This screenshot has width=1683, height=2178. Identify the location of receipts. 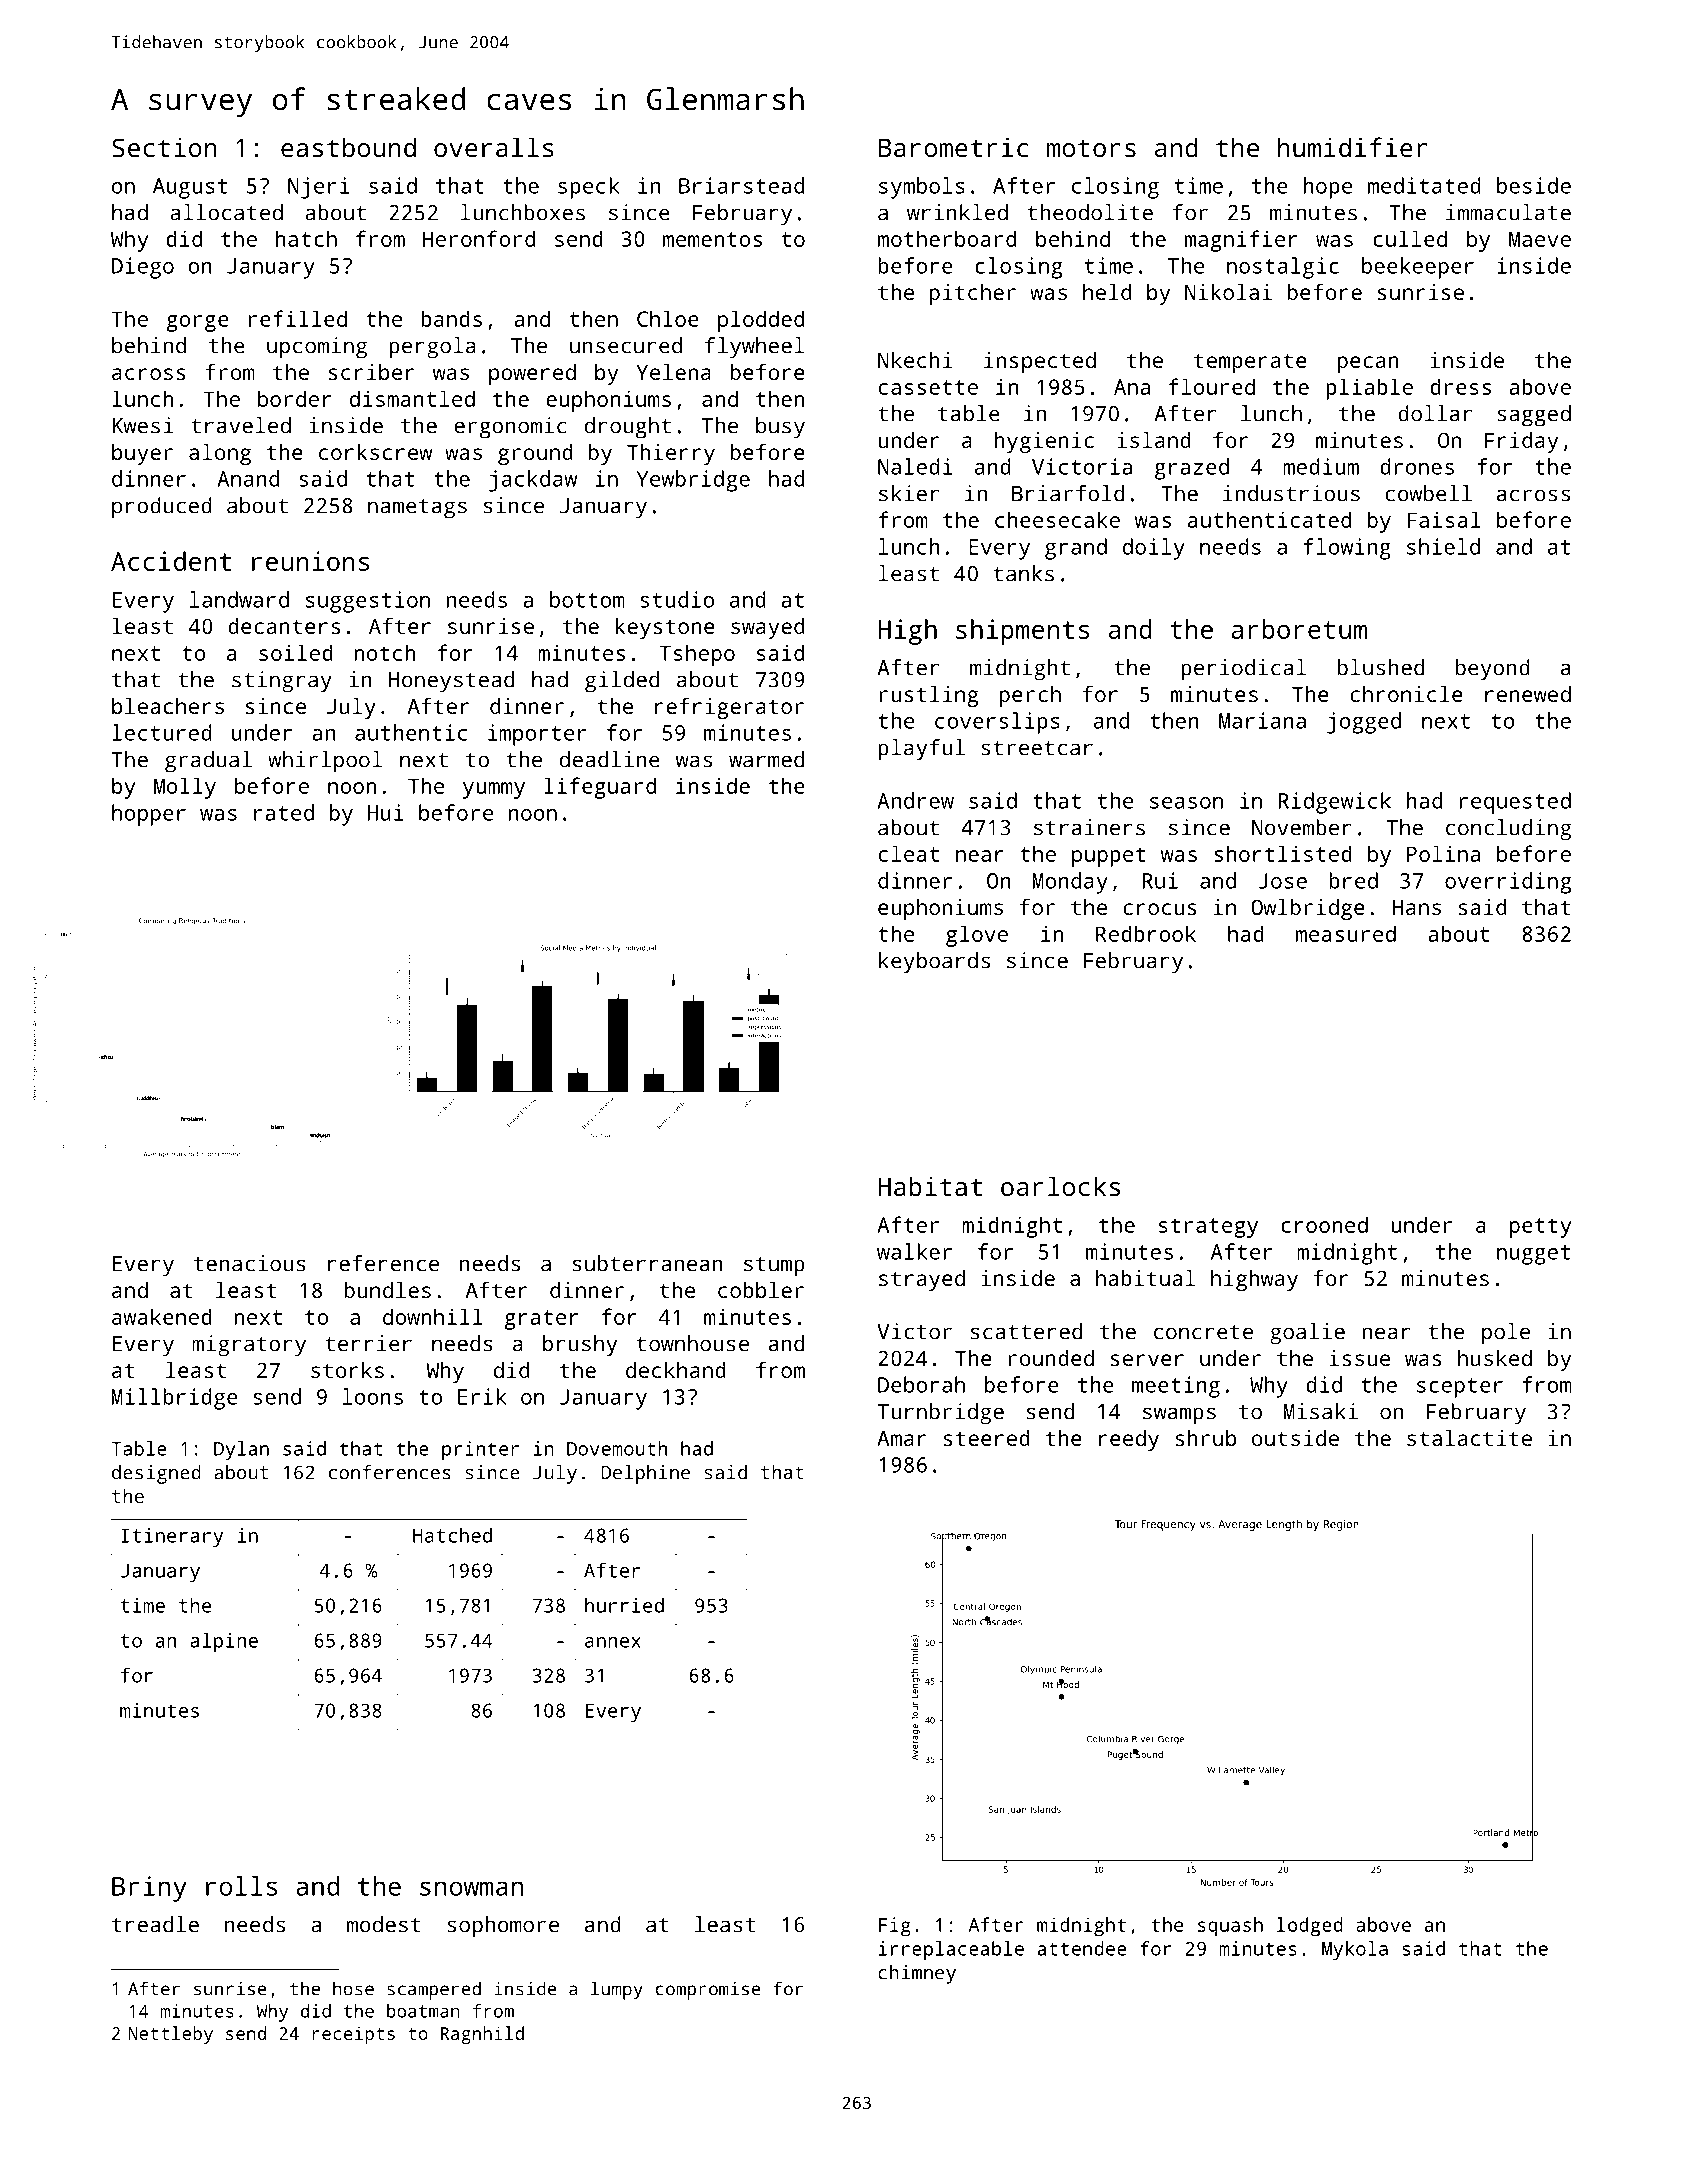
(354, 2035).
